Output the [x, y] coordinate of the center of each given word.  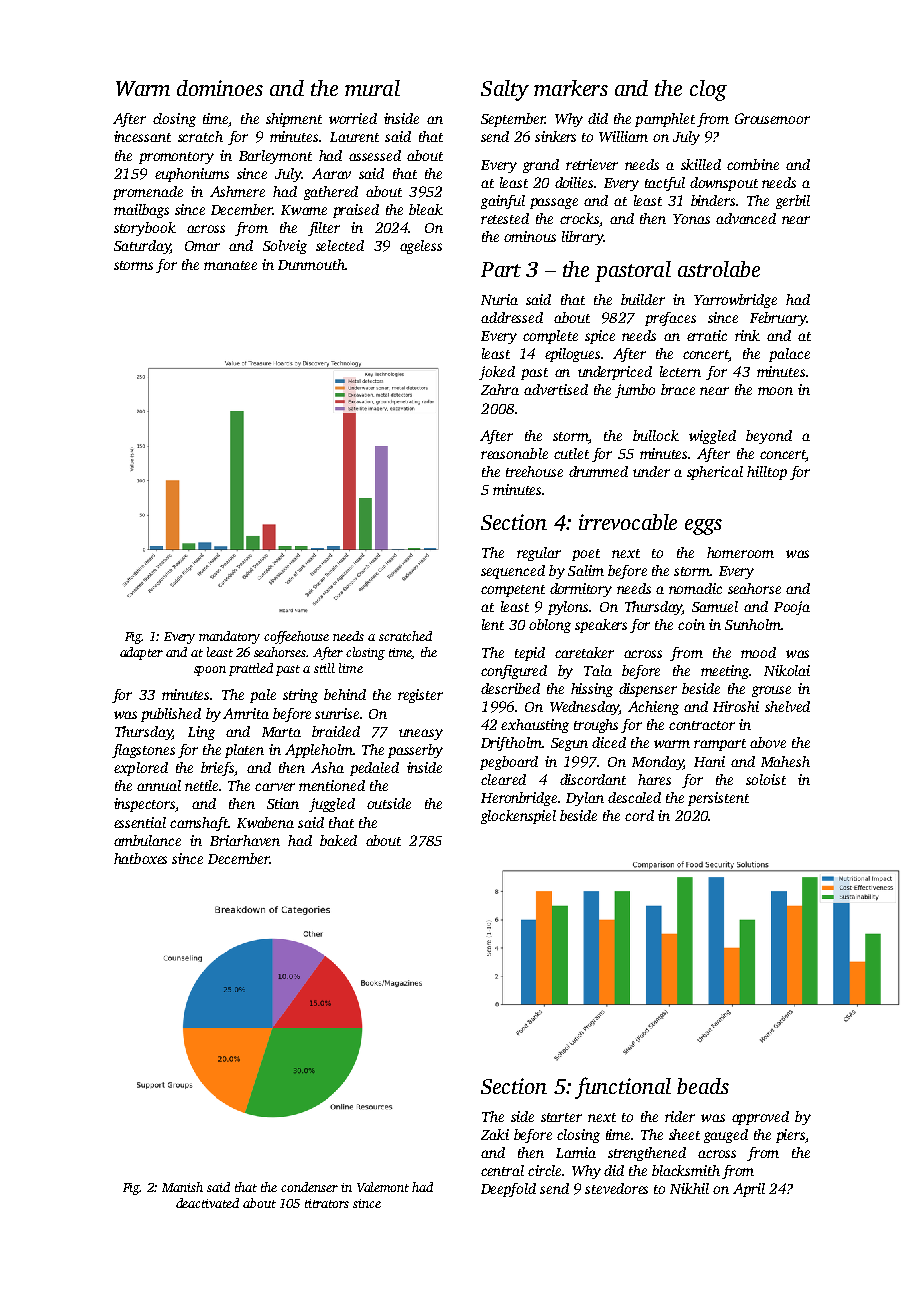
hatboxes [140, 858]
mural [372, 88]
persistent [718, 799]
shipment [294, 120]
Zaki [495, 1134]
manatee [230, 265]
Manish [182, 1187]
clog [708, 90]
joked [497, 373]
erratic [707, 335]
